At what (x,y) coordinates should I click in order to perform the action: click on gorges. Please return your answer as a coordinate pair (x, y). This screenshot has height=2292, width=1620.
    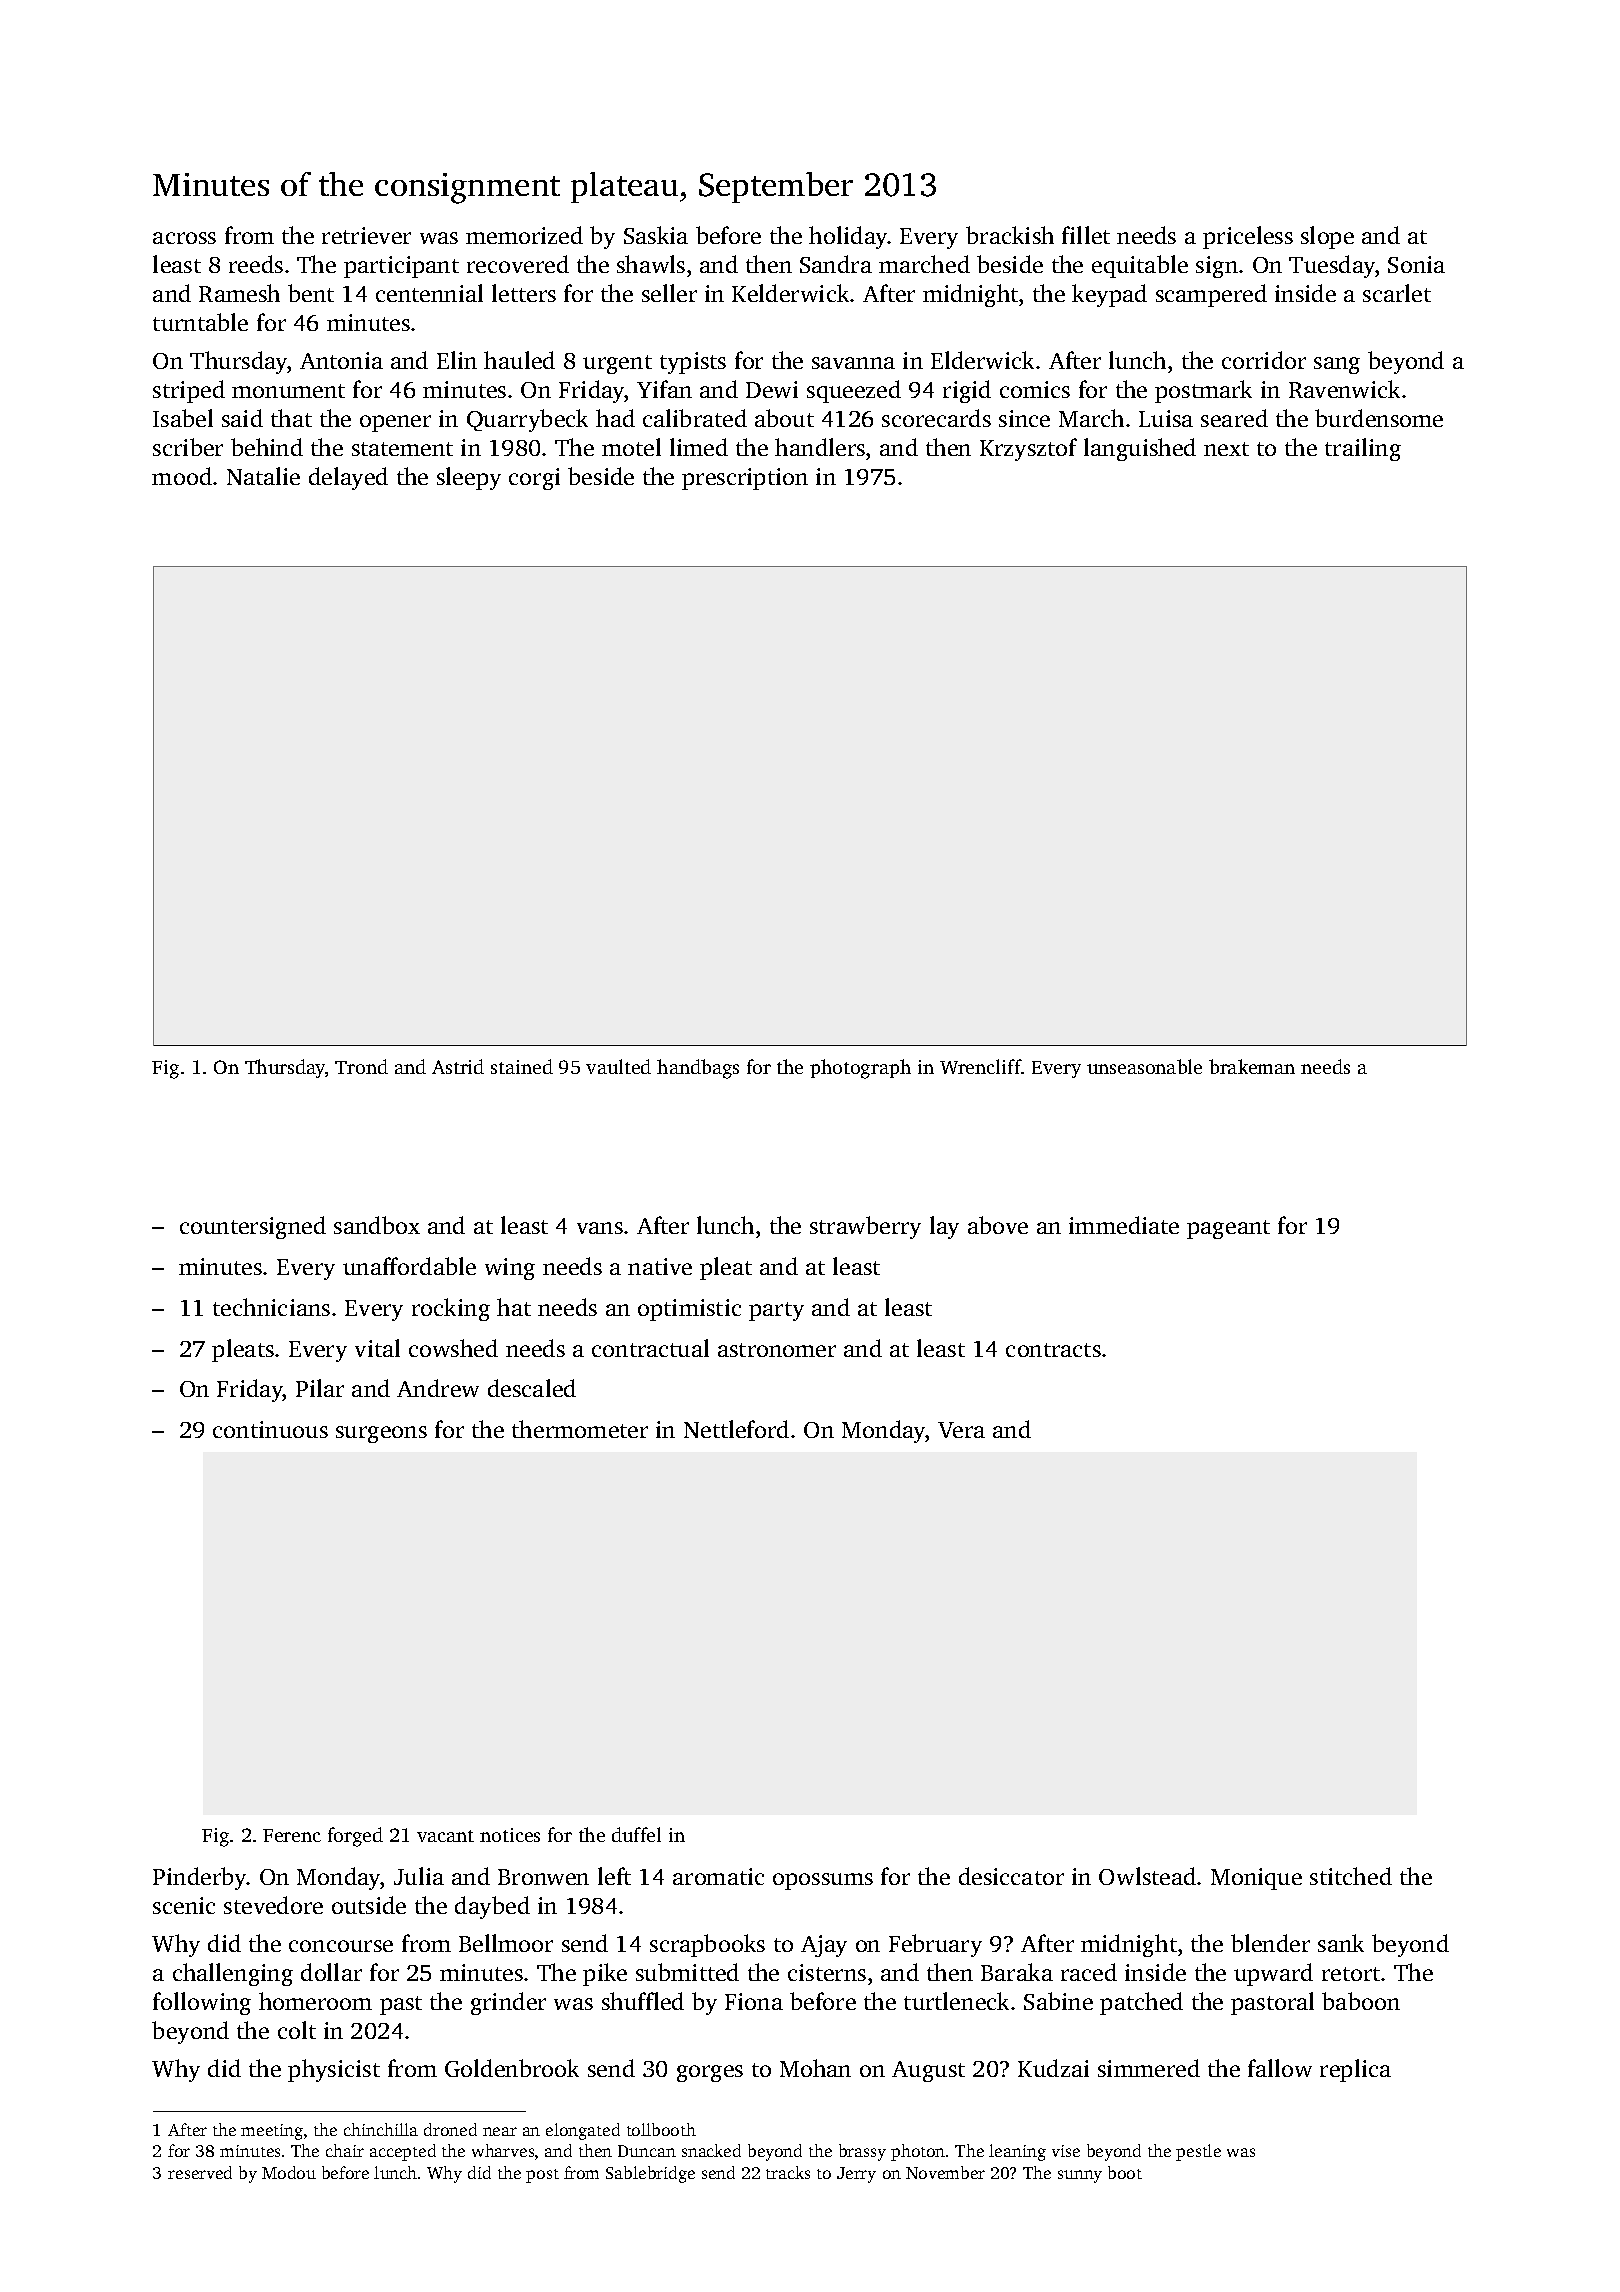
    Looking at the image, I should click on (710, 2073).
